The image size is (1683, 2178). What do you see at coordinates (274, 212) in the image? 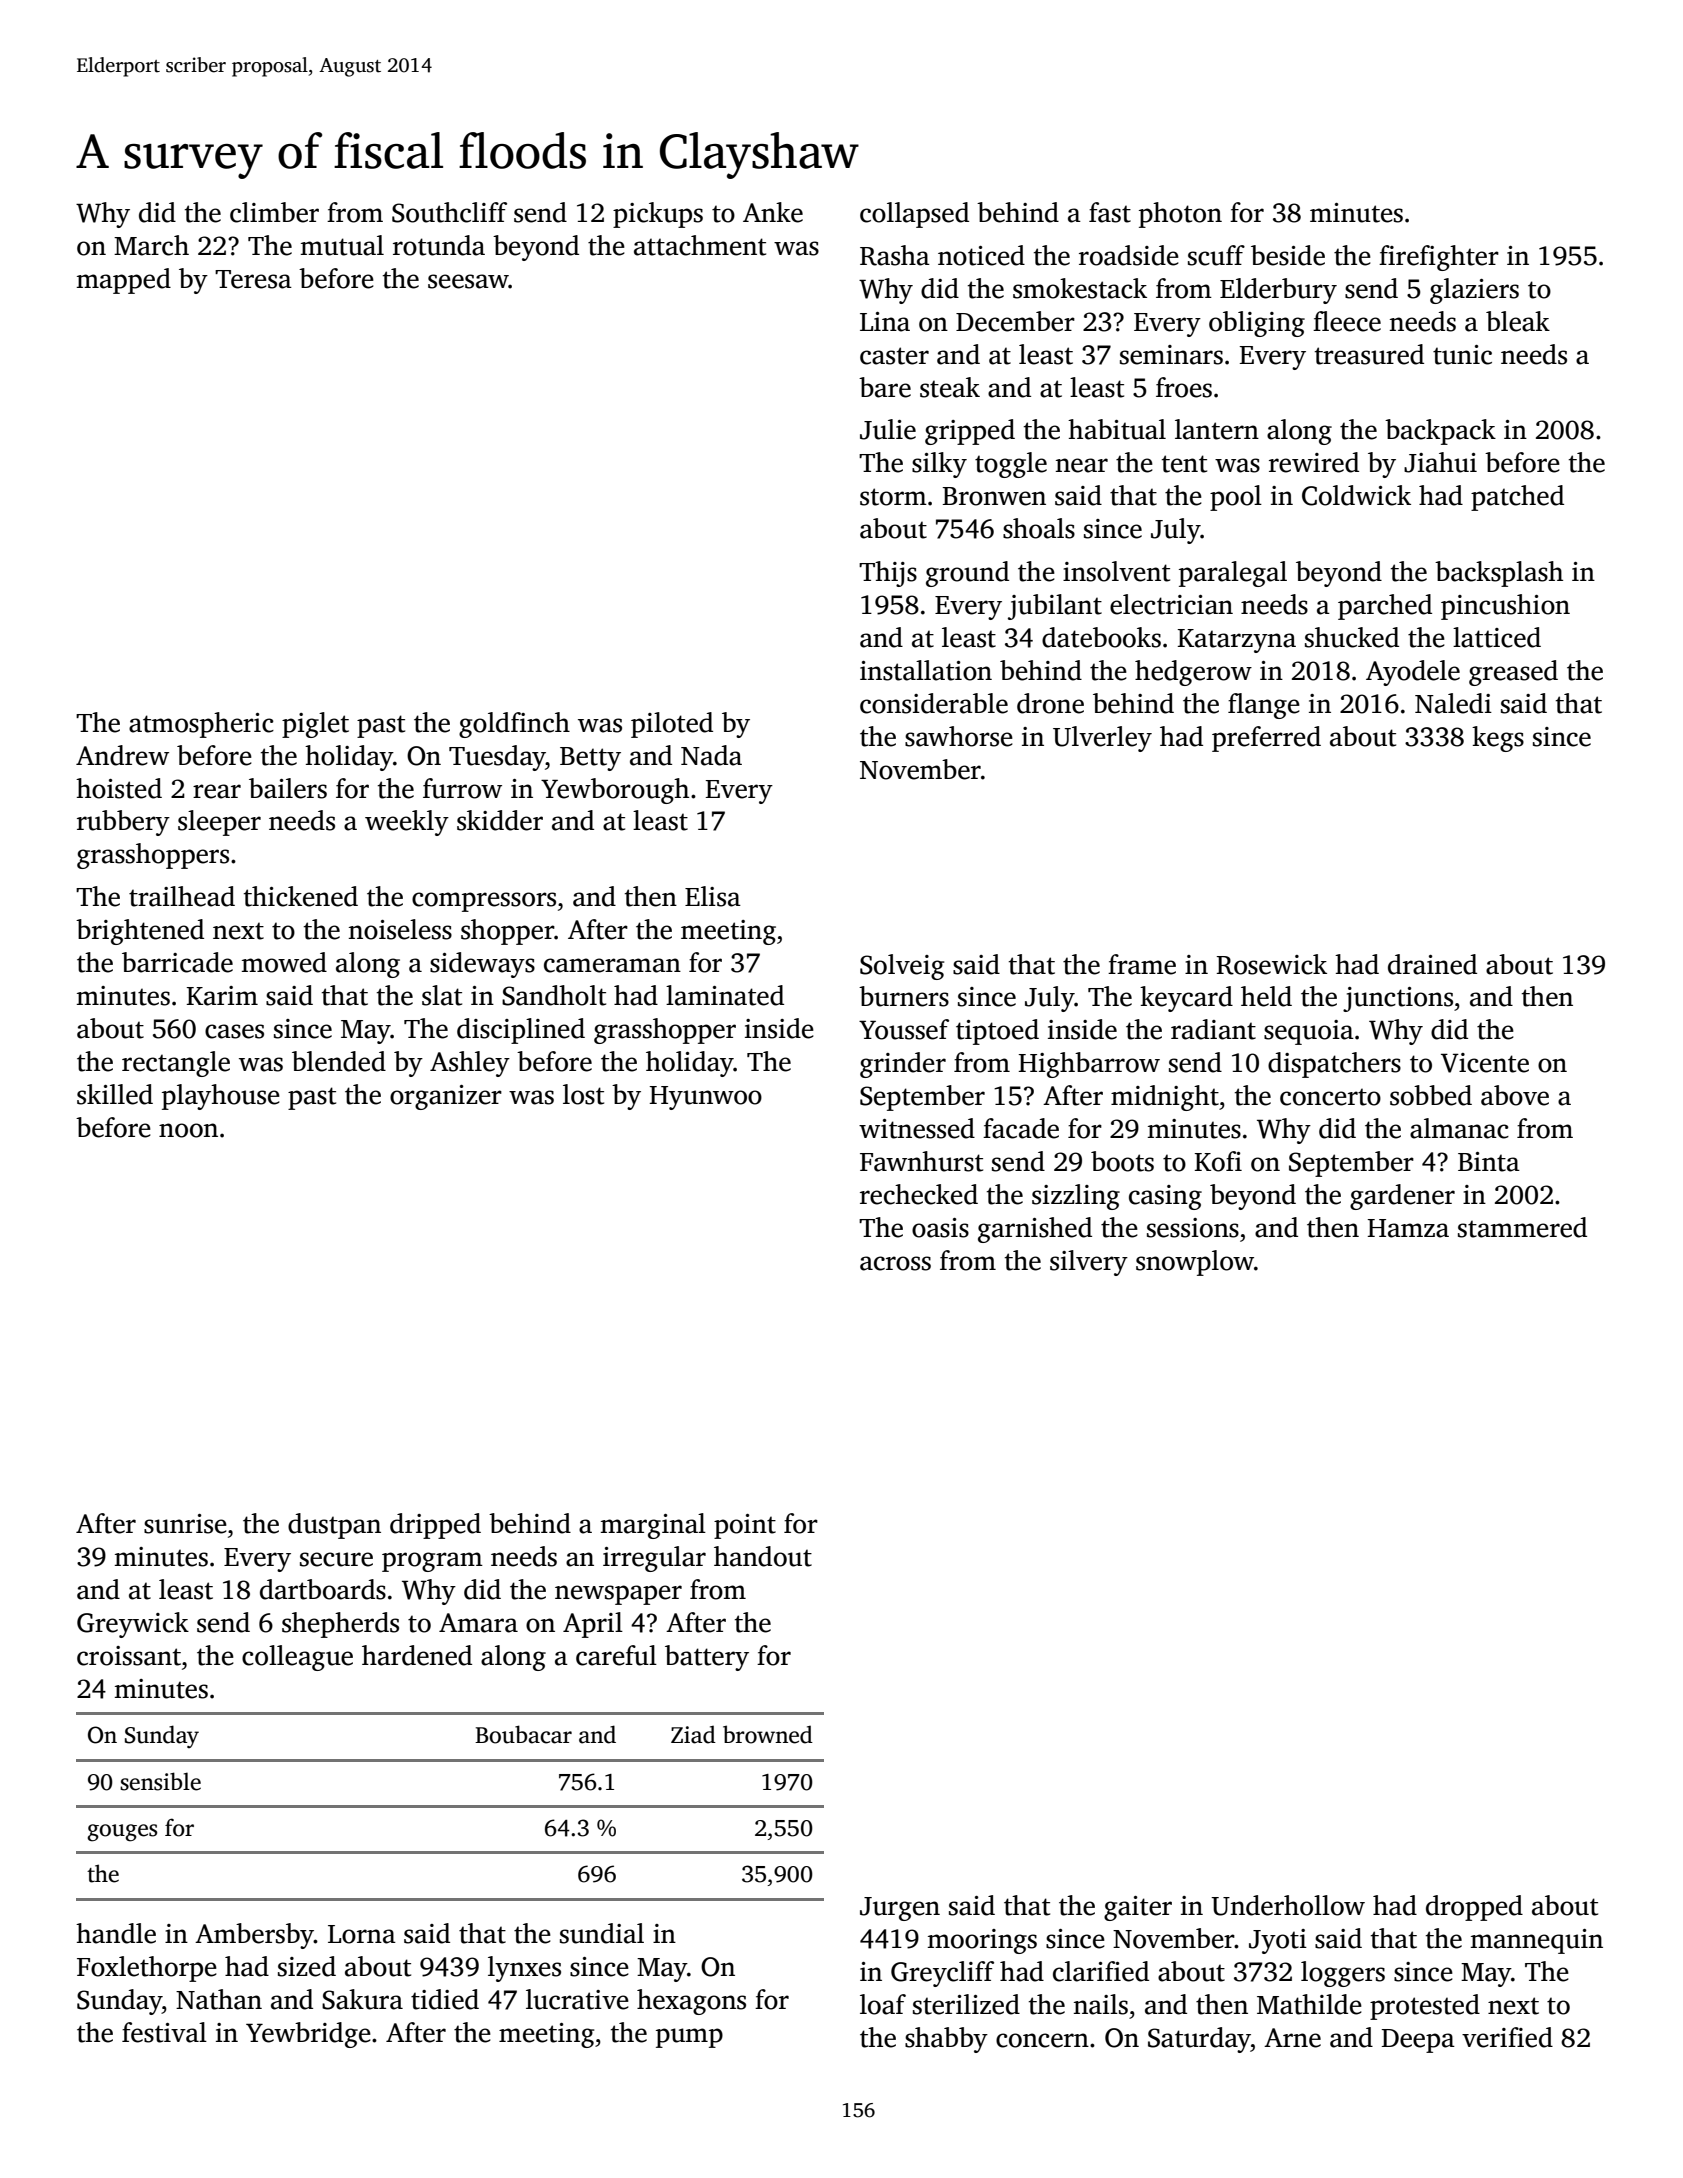
I see `climber` at bounding box center [274, 212].
